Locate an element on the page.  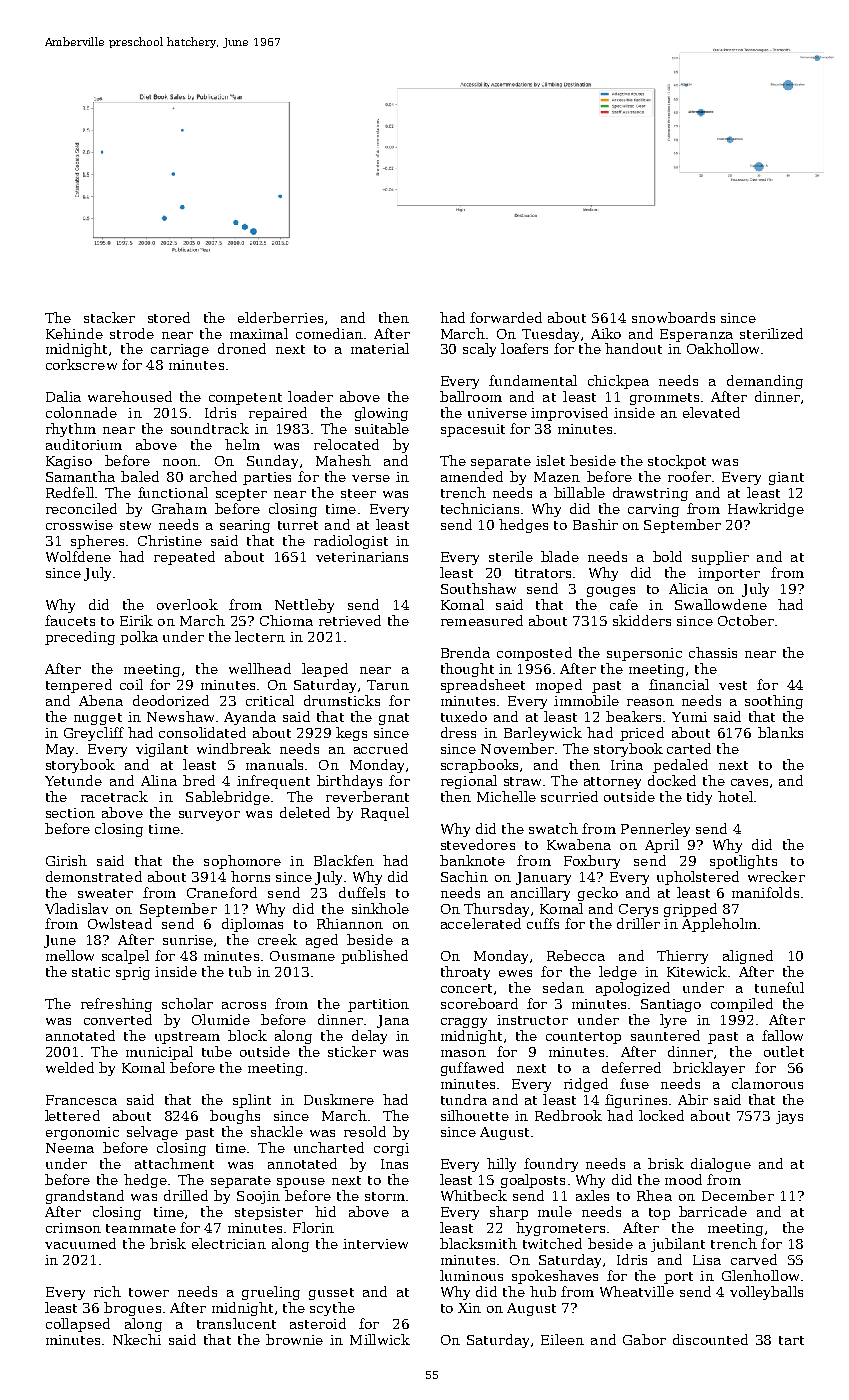
elderberries is located at coordinates (280, 317).
